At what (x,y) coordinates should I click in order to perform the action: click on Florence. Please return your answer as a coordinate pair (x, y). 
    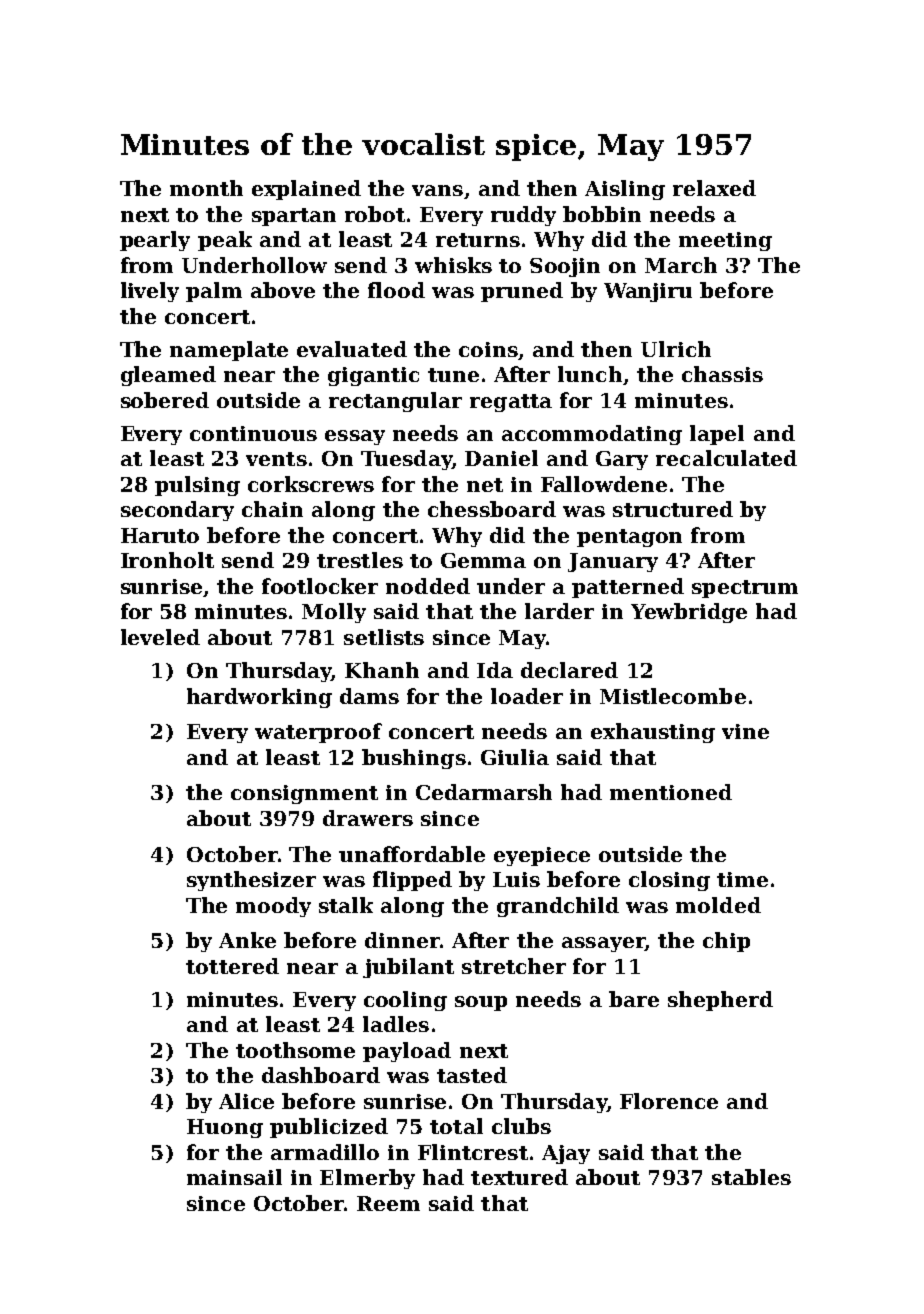
    Looking at the image, I should click on (669, 1101).
